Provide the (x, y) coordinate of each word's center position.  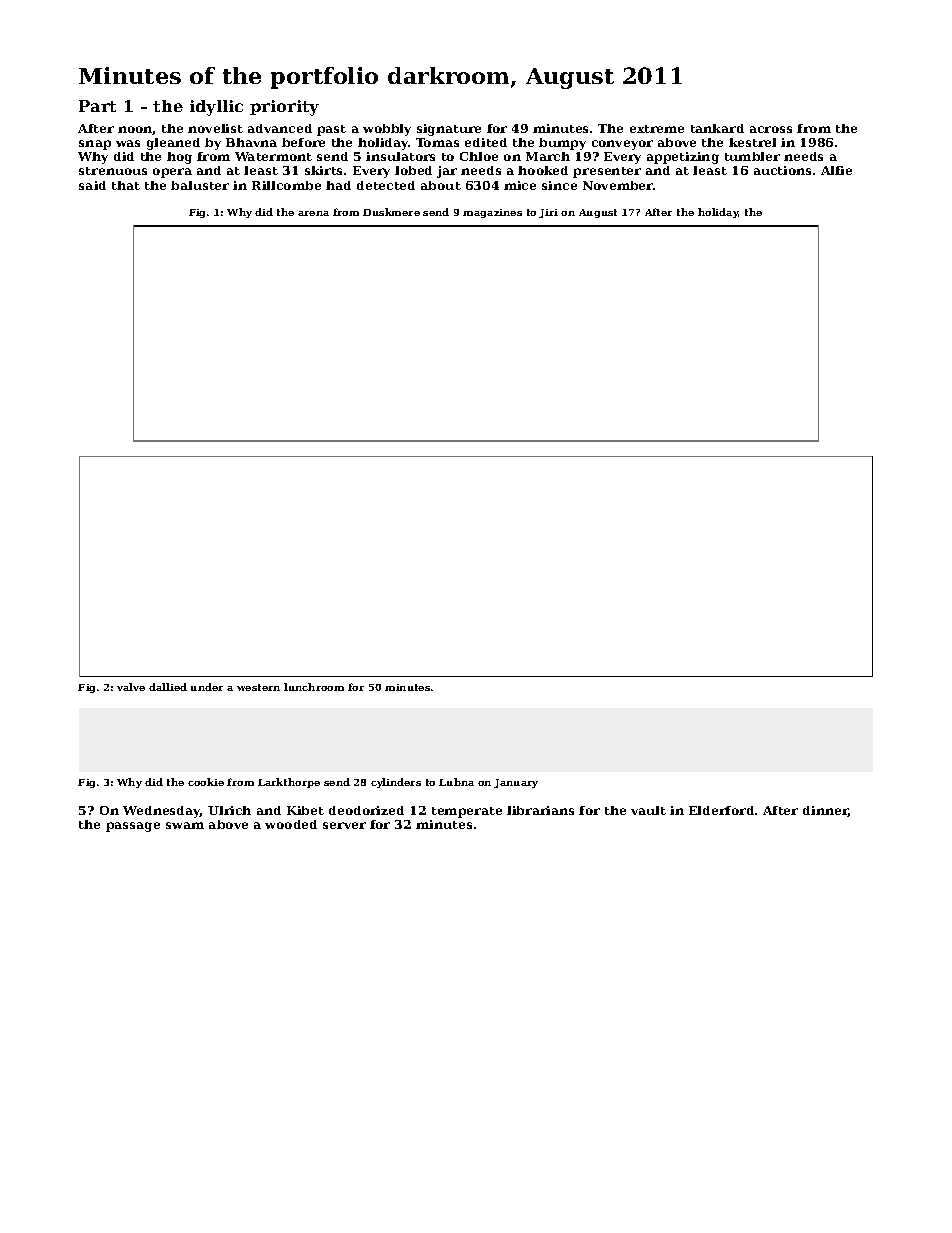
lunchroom (314, 687)
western (258, 687)
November (618, 185)
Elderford (721, 810)
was (128, 143)
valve (131, 687)
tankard (717, 128)
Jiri (548, 213)
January (516, 783)
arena (313, 213)
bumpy (562, 144)
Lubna (456, 782)
